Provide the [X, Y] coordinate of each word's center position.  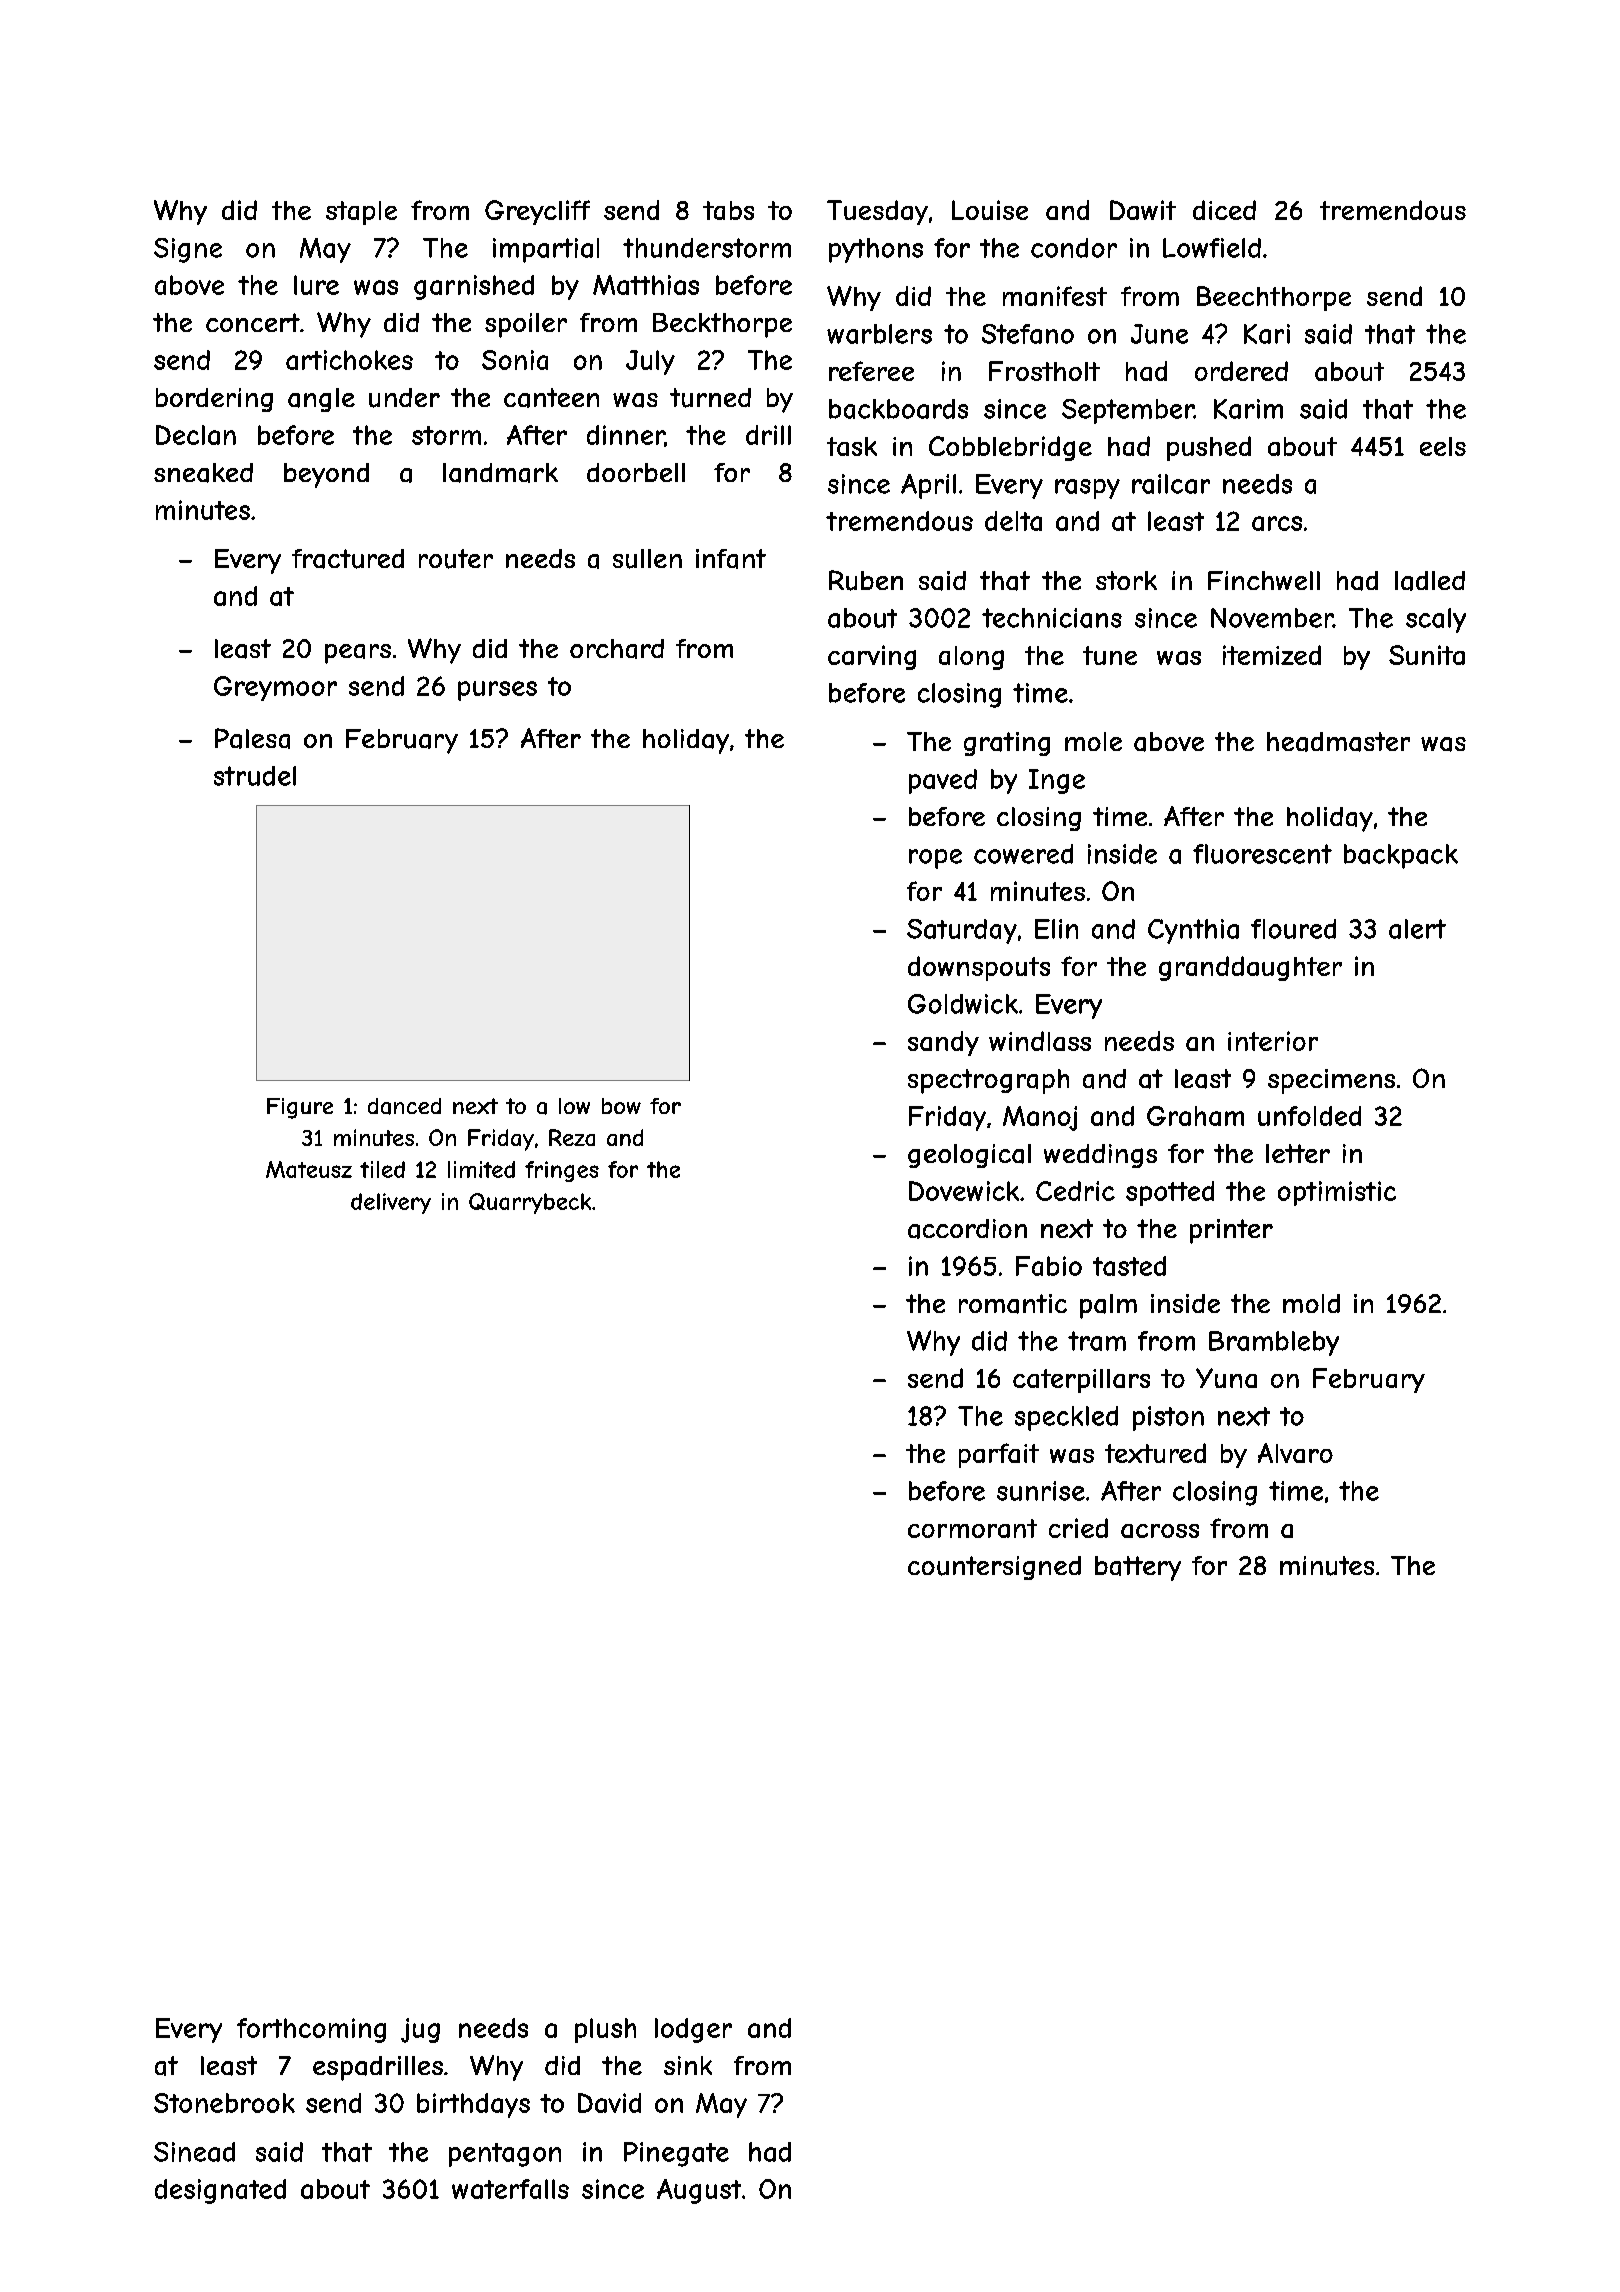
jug [420, 2030]
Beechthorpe [1274, 298]
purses [497, 691]
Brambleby [1274, 1343]
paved [943, 781]
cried [1078, 1528]
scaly [1436, 620]
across [1160, 1531]
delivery [391, 1203]
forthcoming [311, 2030]
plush [605, 2030]
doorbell [636, 472]
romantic [1013, 1304]
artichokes [349, 360]
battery [1138, 1568]
